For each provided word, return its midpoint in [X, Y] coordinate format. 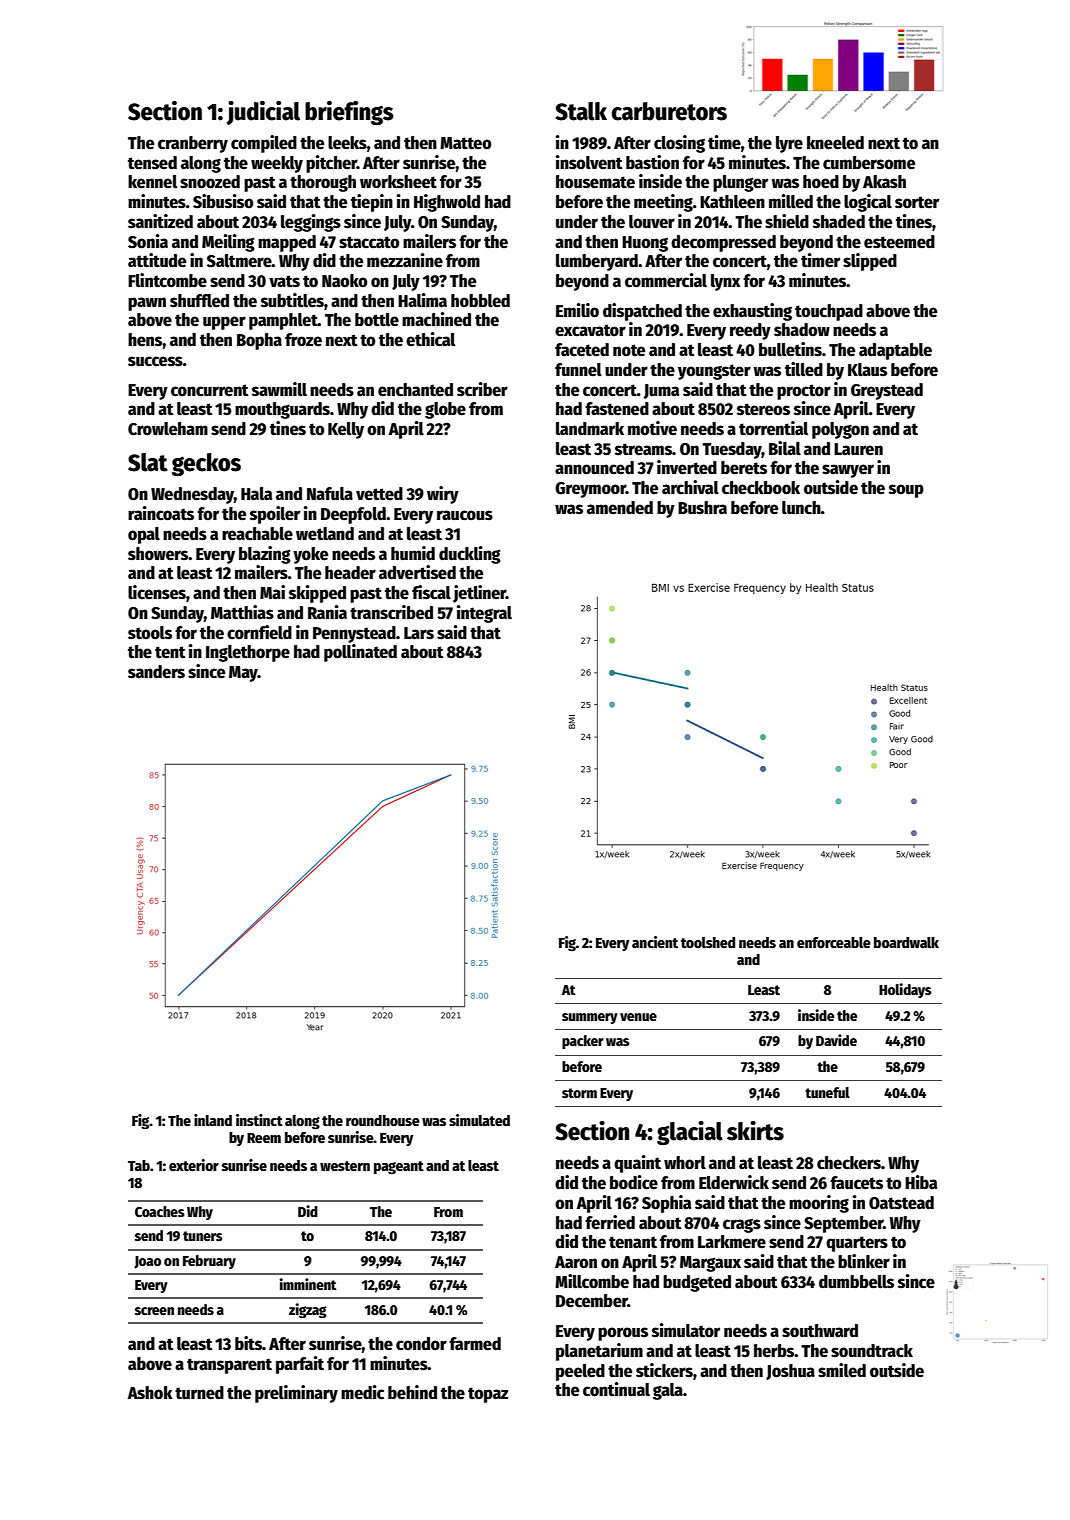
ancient [655, 942]
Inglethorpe [248, 653]
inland [213, 1120]
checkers [849, 1163]
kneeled [835, 143]
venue [638, 1017]
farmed [475, 1344]
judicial [263, 113]
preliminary [296, 1394]
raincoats [161, 513]
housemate [595, 182]
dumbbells [856, 1282]
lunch [801, 508]
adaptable [895, 351]
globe [445, 410]
